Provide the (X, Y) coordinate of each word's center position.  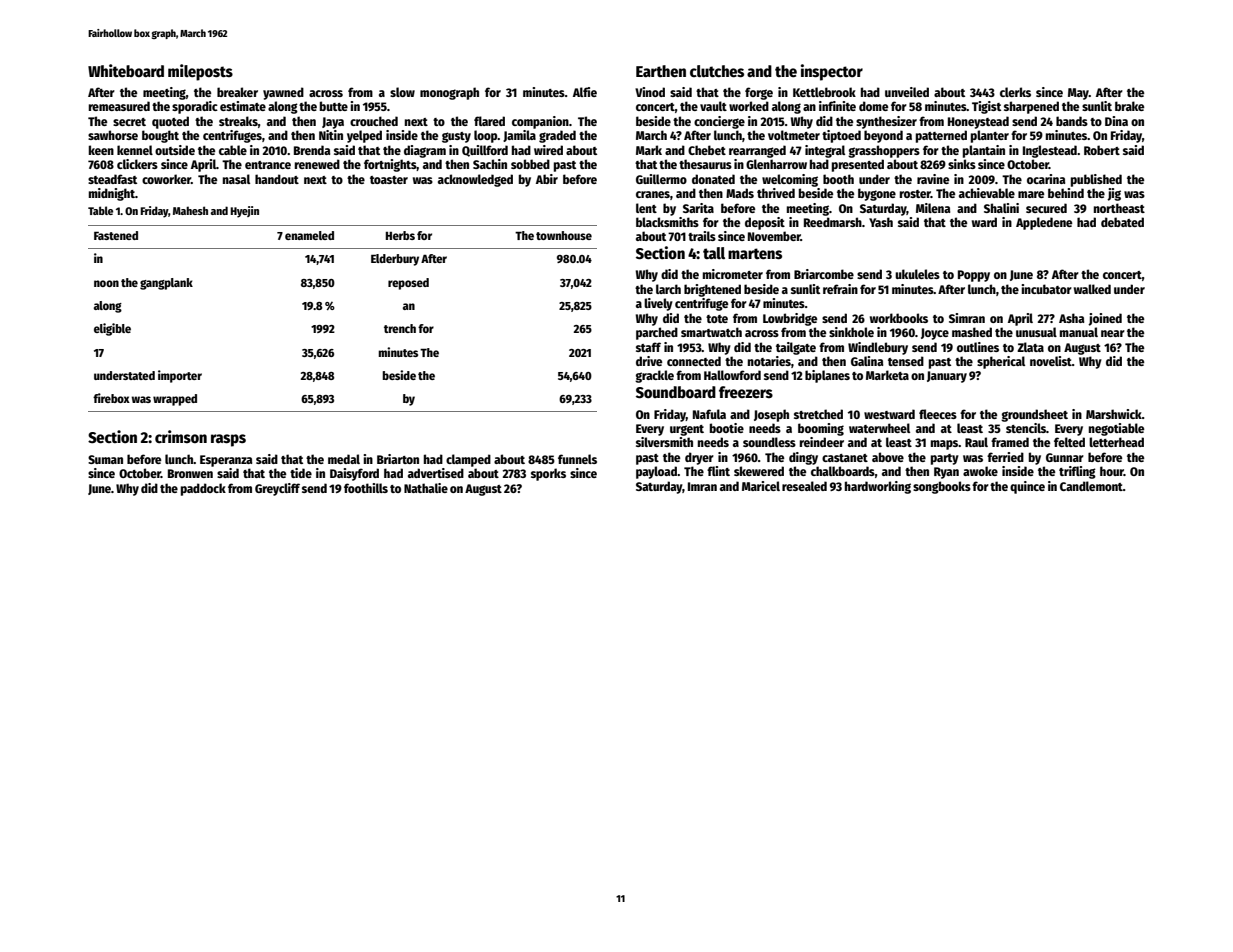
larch (668, 289)
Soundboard (676, 392)
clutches (717, 71)
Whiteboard (126, 71)
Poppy (974, 276)
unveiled (907, 92)
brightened (712, 290)
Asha (1071, 318)
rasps (228, 440)
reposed (408, 284)
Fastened (116, 235)
